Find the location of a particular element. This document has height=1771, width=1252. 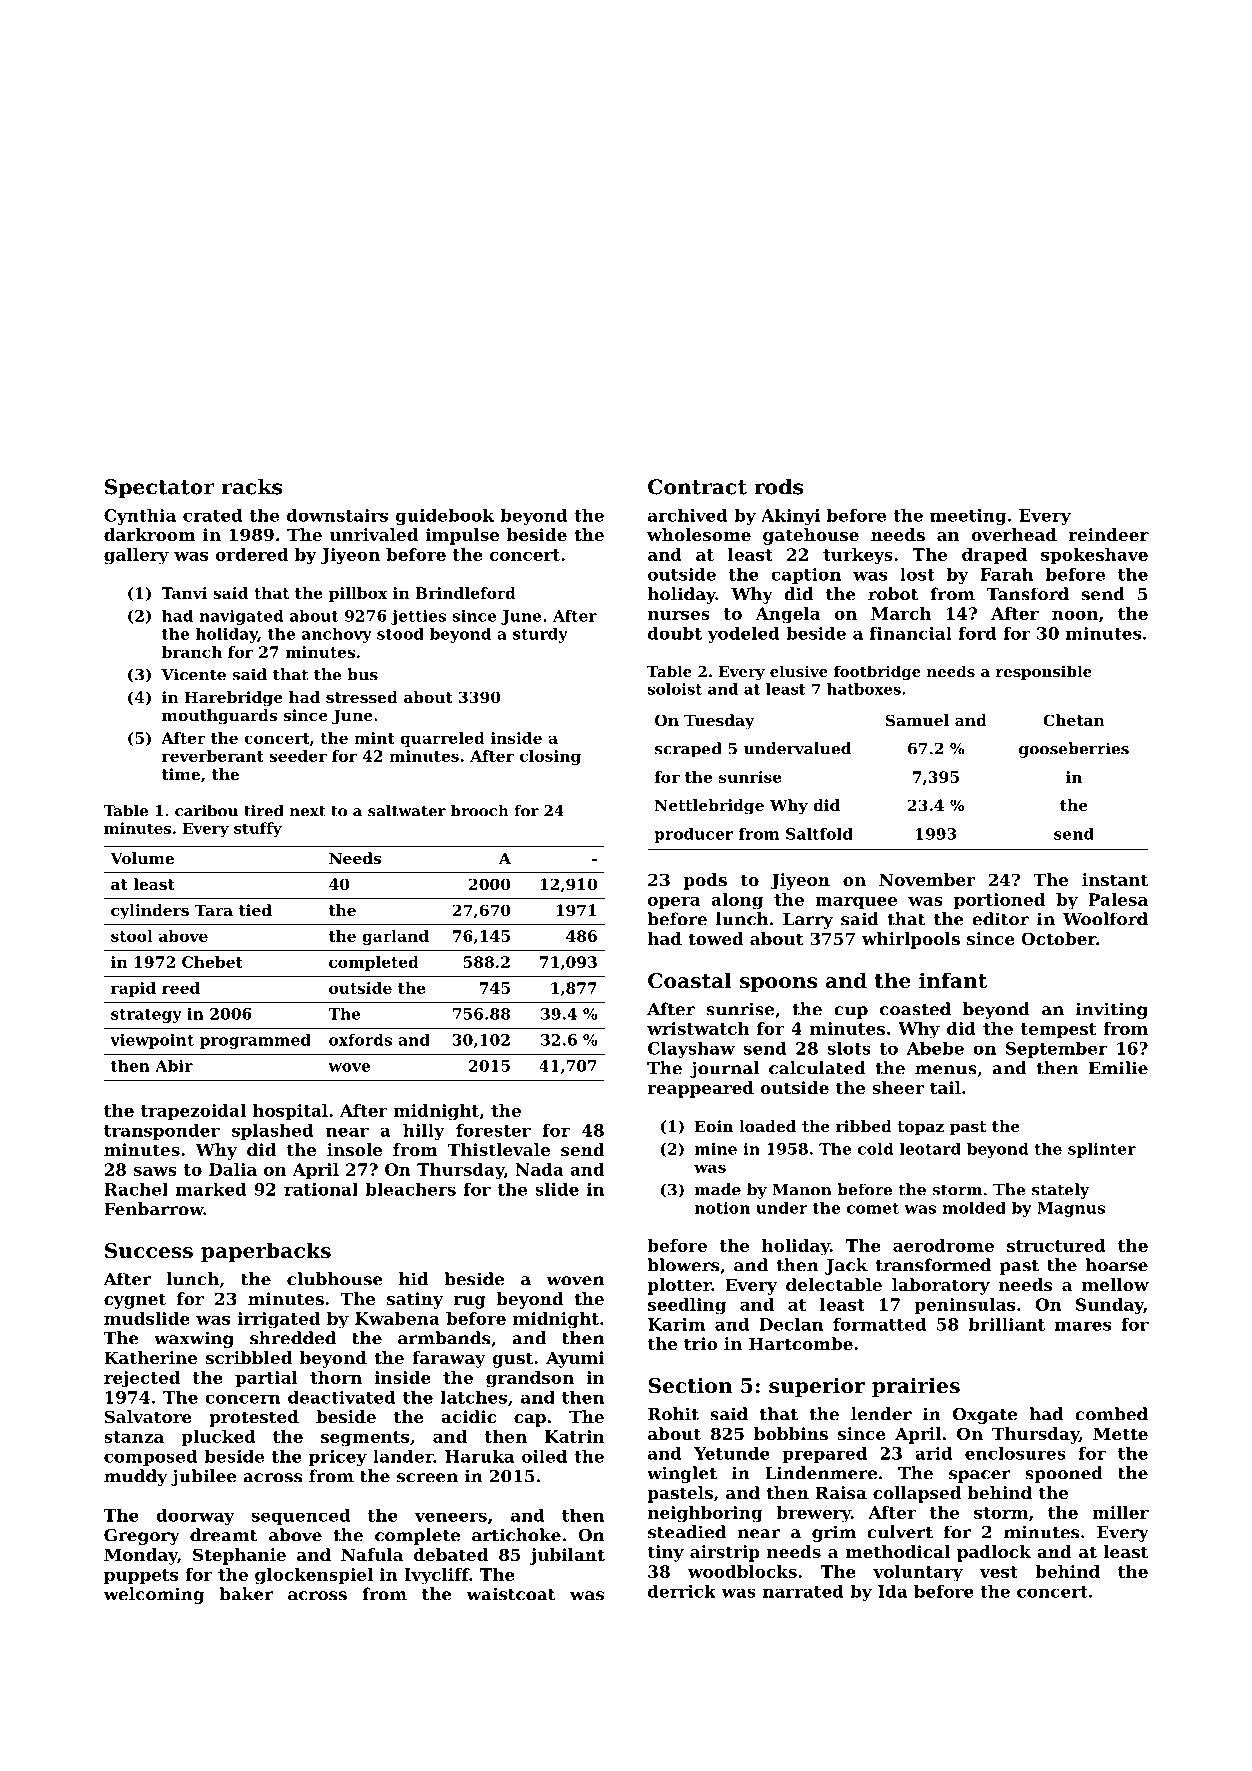

derrick is located at coordinates (682, 1591).
